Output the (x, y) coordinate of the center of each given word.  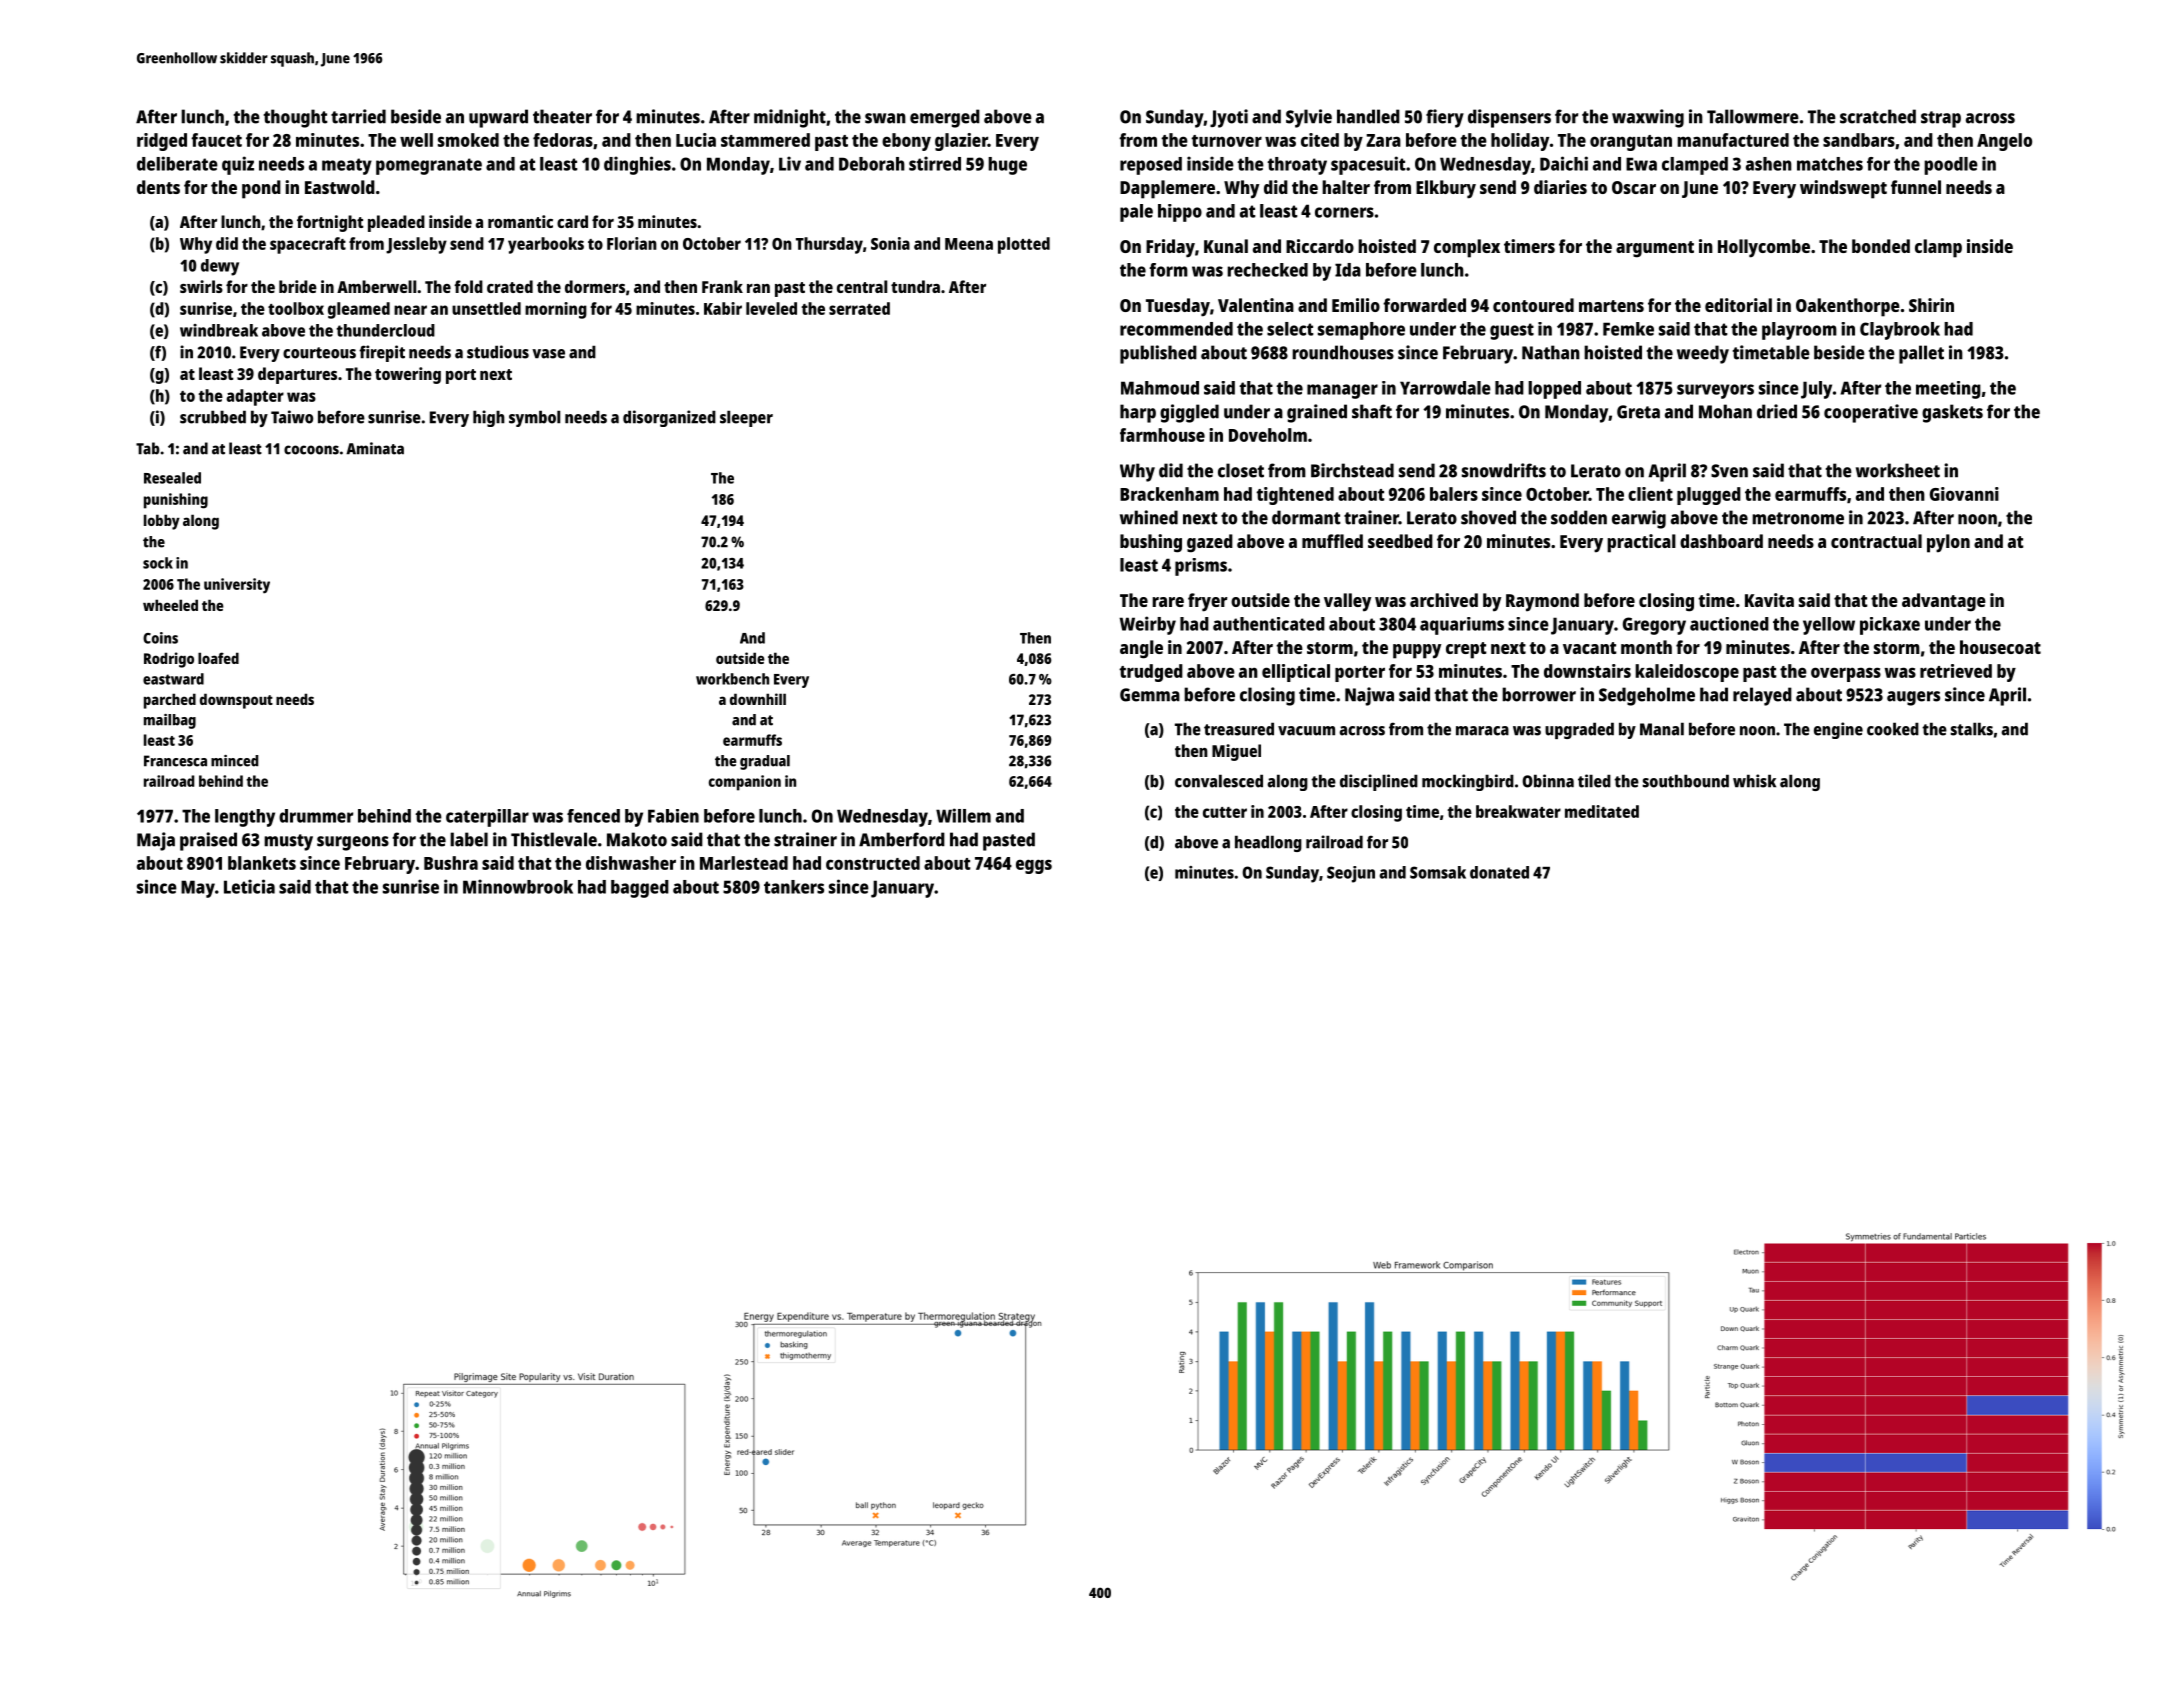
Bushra (451, 863)
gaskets (1952, 413)
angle (1141, 649)
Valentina (1256, 305)
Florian (632, 243)
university (237, 586)
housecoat (2000, 647)
